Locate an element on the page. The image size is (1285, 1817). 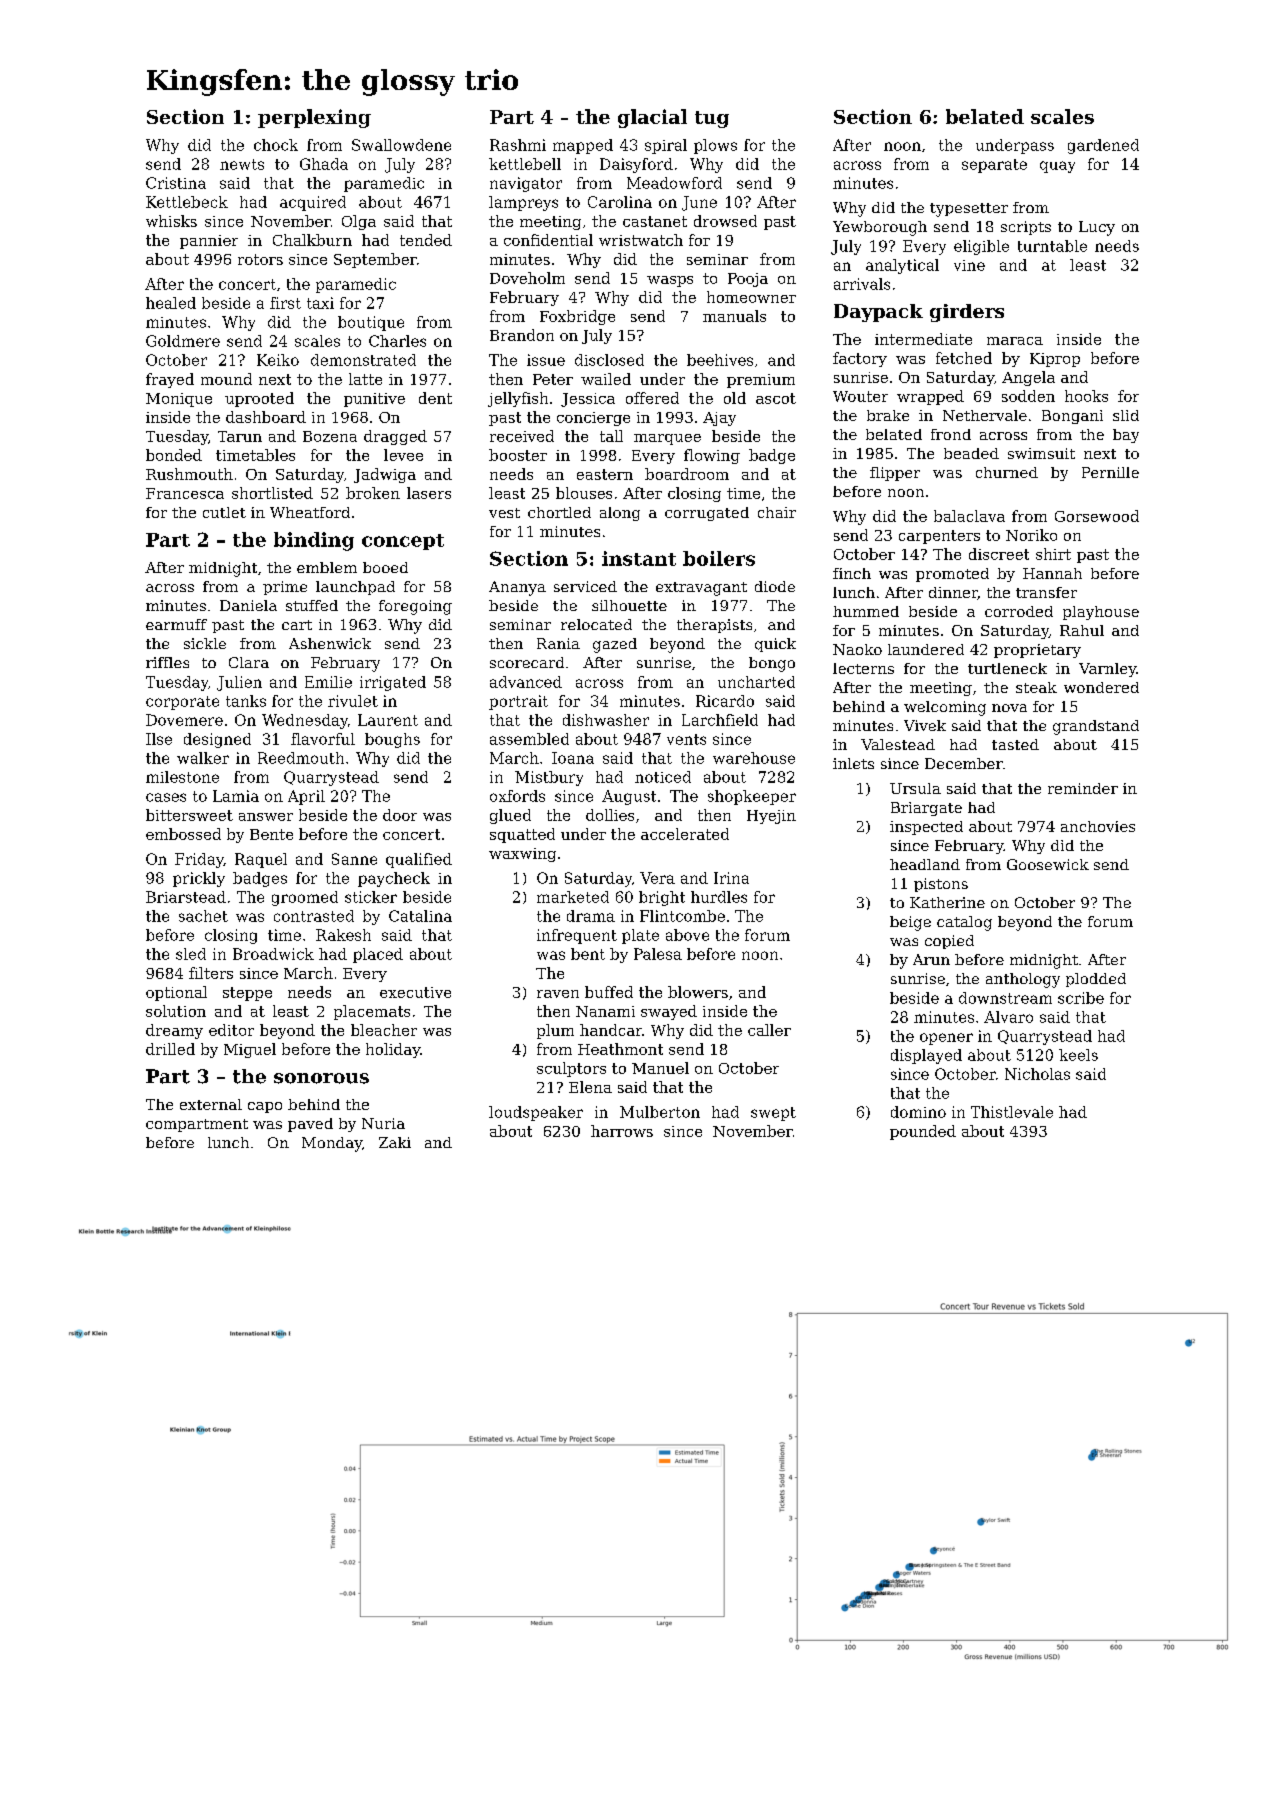
Ghada is located at coordinates (324, 164).
